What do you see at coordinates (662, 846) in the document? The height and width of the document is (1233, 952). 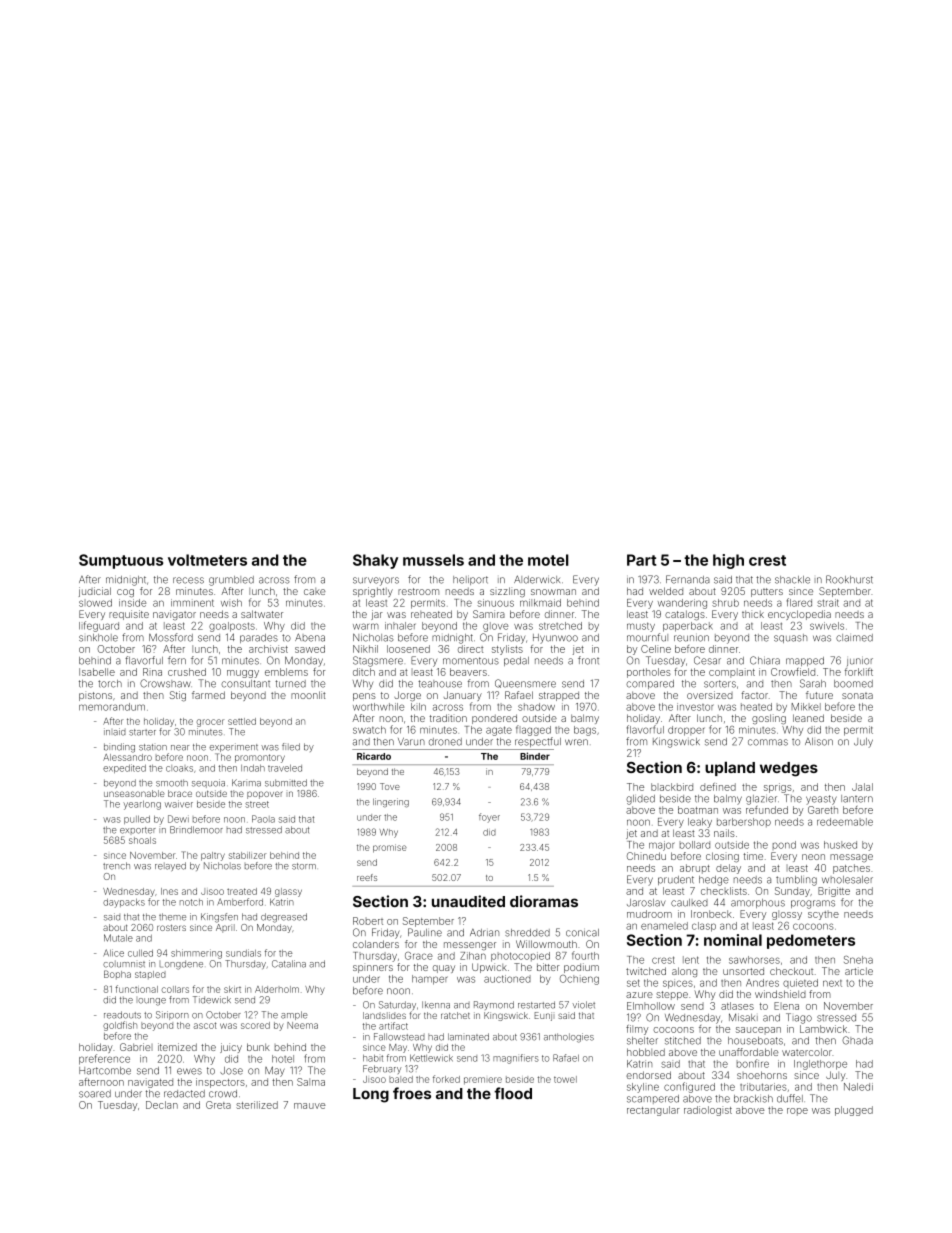 I see `major` at bounding box center [662, 846].
